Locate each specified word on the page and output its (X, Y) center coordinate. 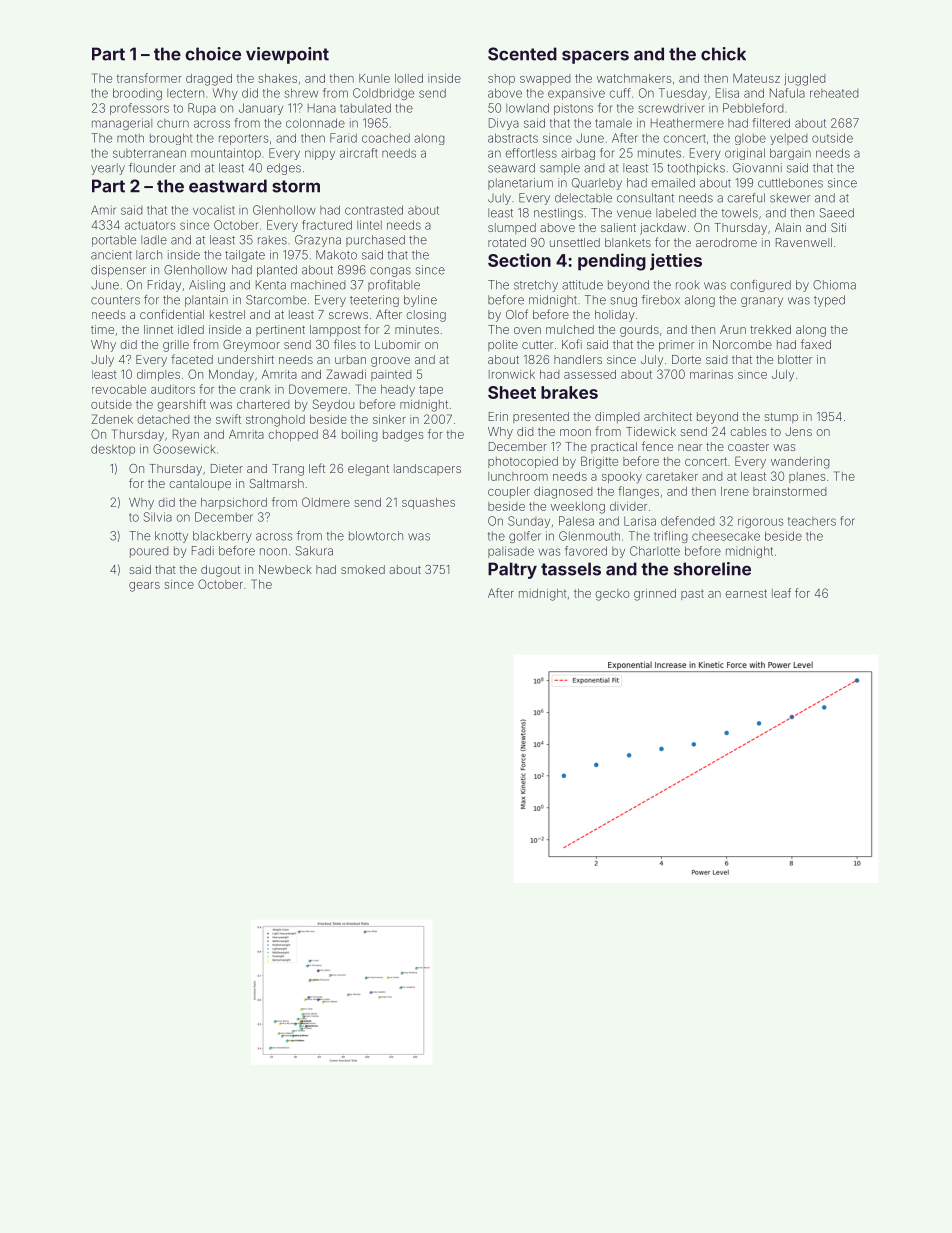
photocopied (523, 462)
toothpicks (696, 169)
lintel (369, 225)
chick (723, 54)
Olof (517, 314)
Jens (798, 431)
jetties (676, 262)
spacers (595, 57)
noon (273, 552)
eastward (228, 186)
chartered (263, 404)
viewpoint (287, 55)
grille (176, 346)
